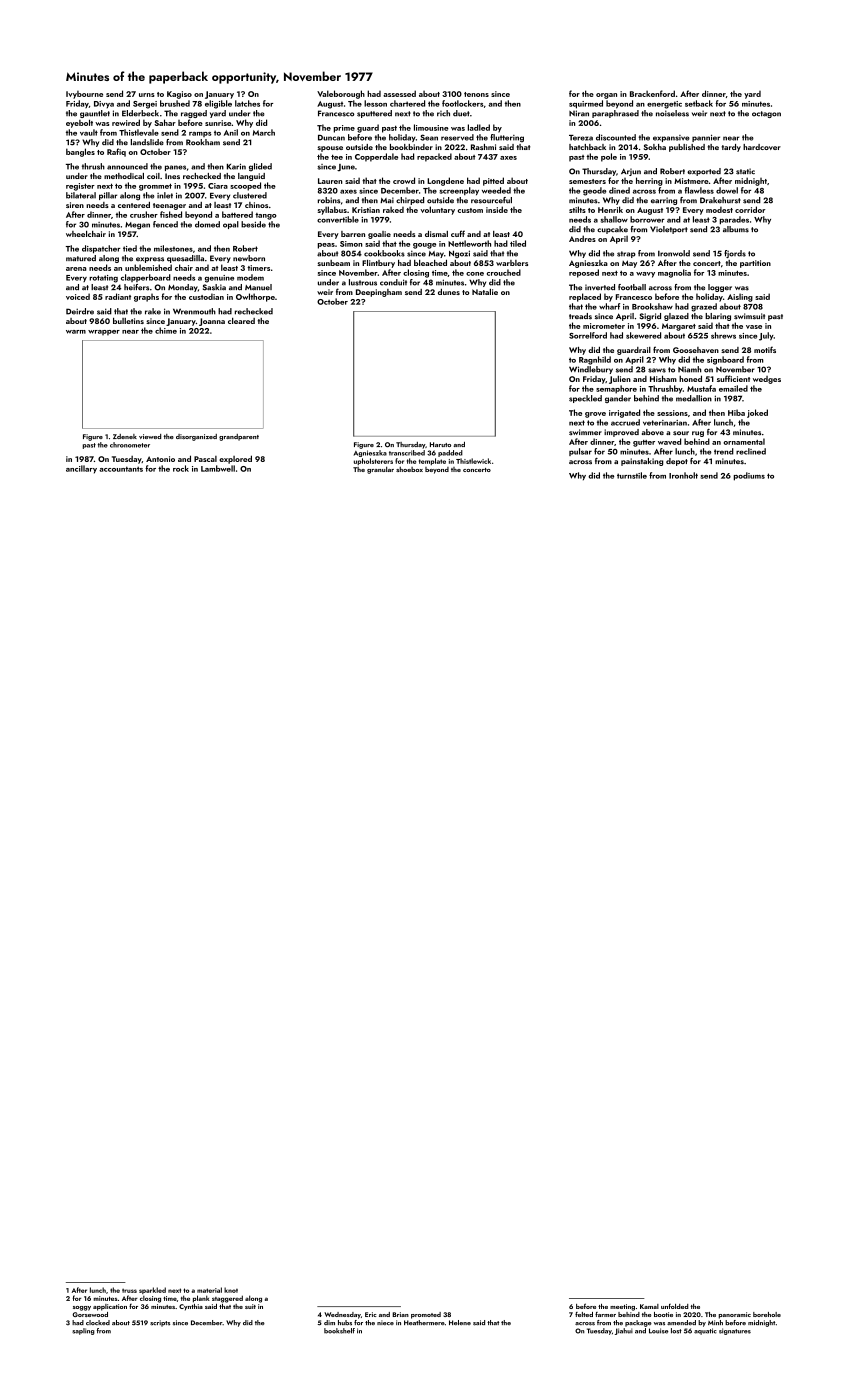  Describe the element at coordinates (767, 1314) in the screenshot. I see `borehole` at that location.
